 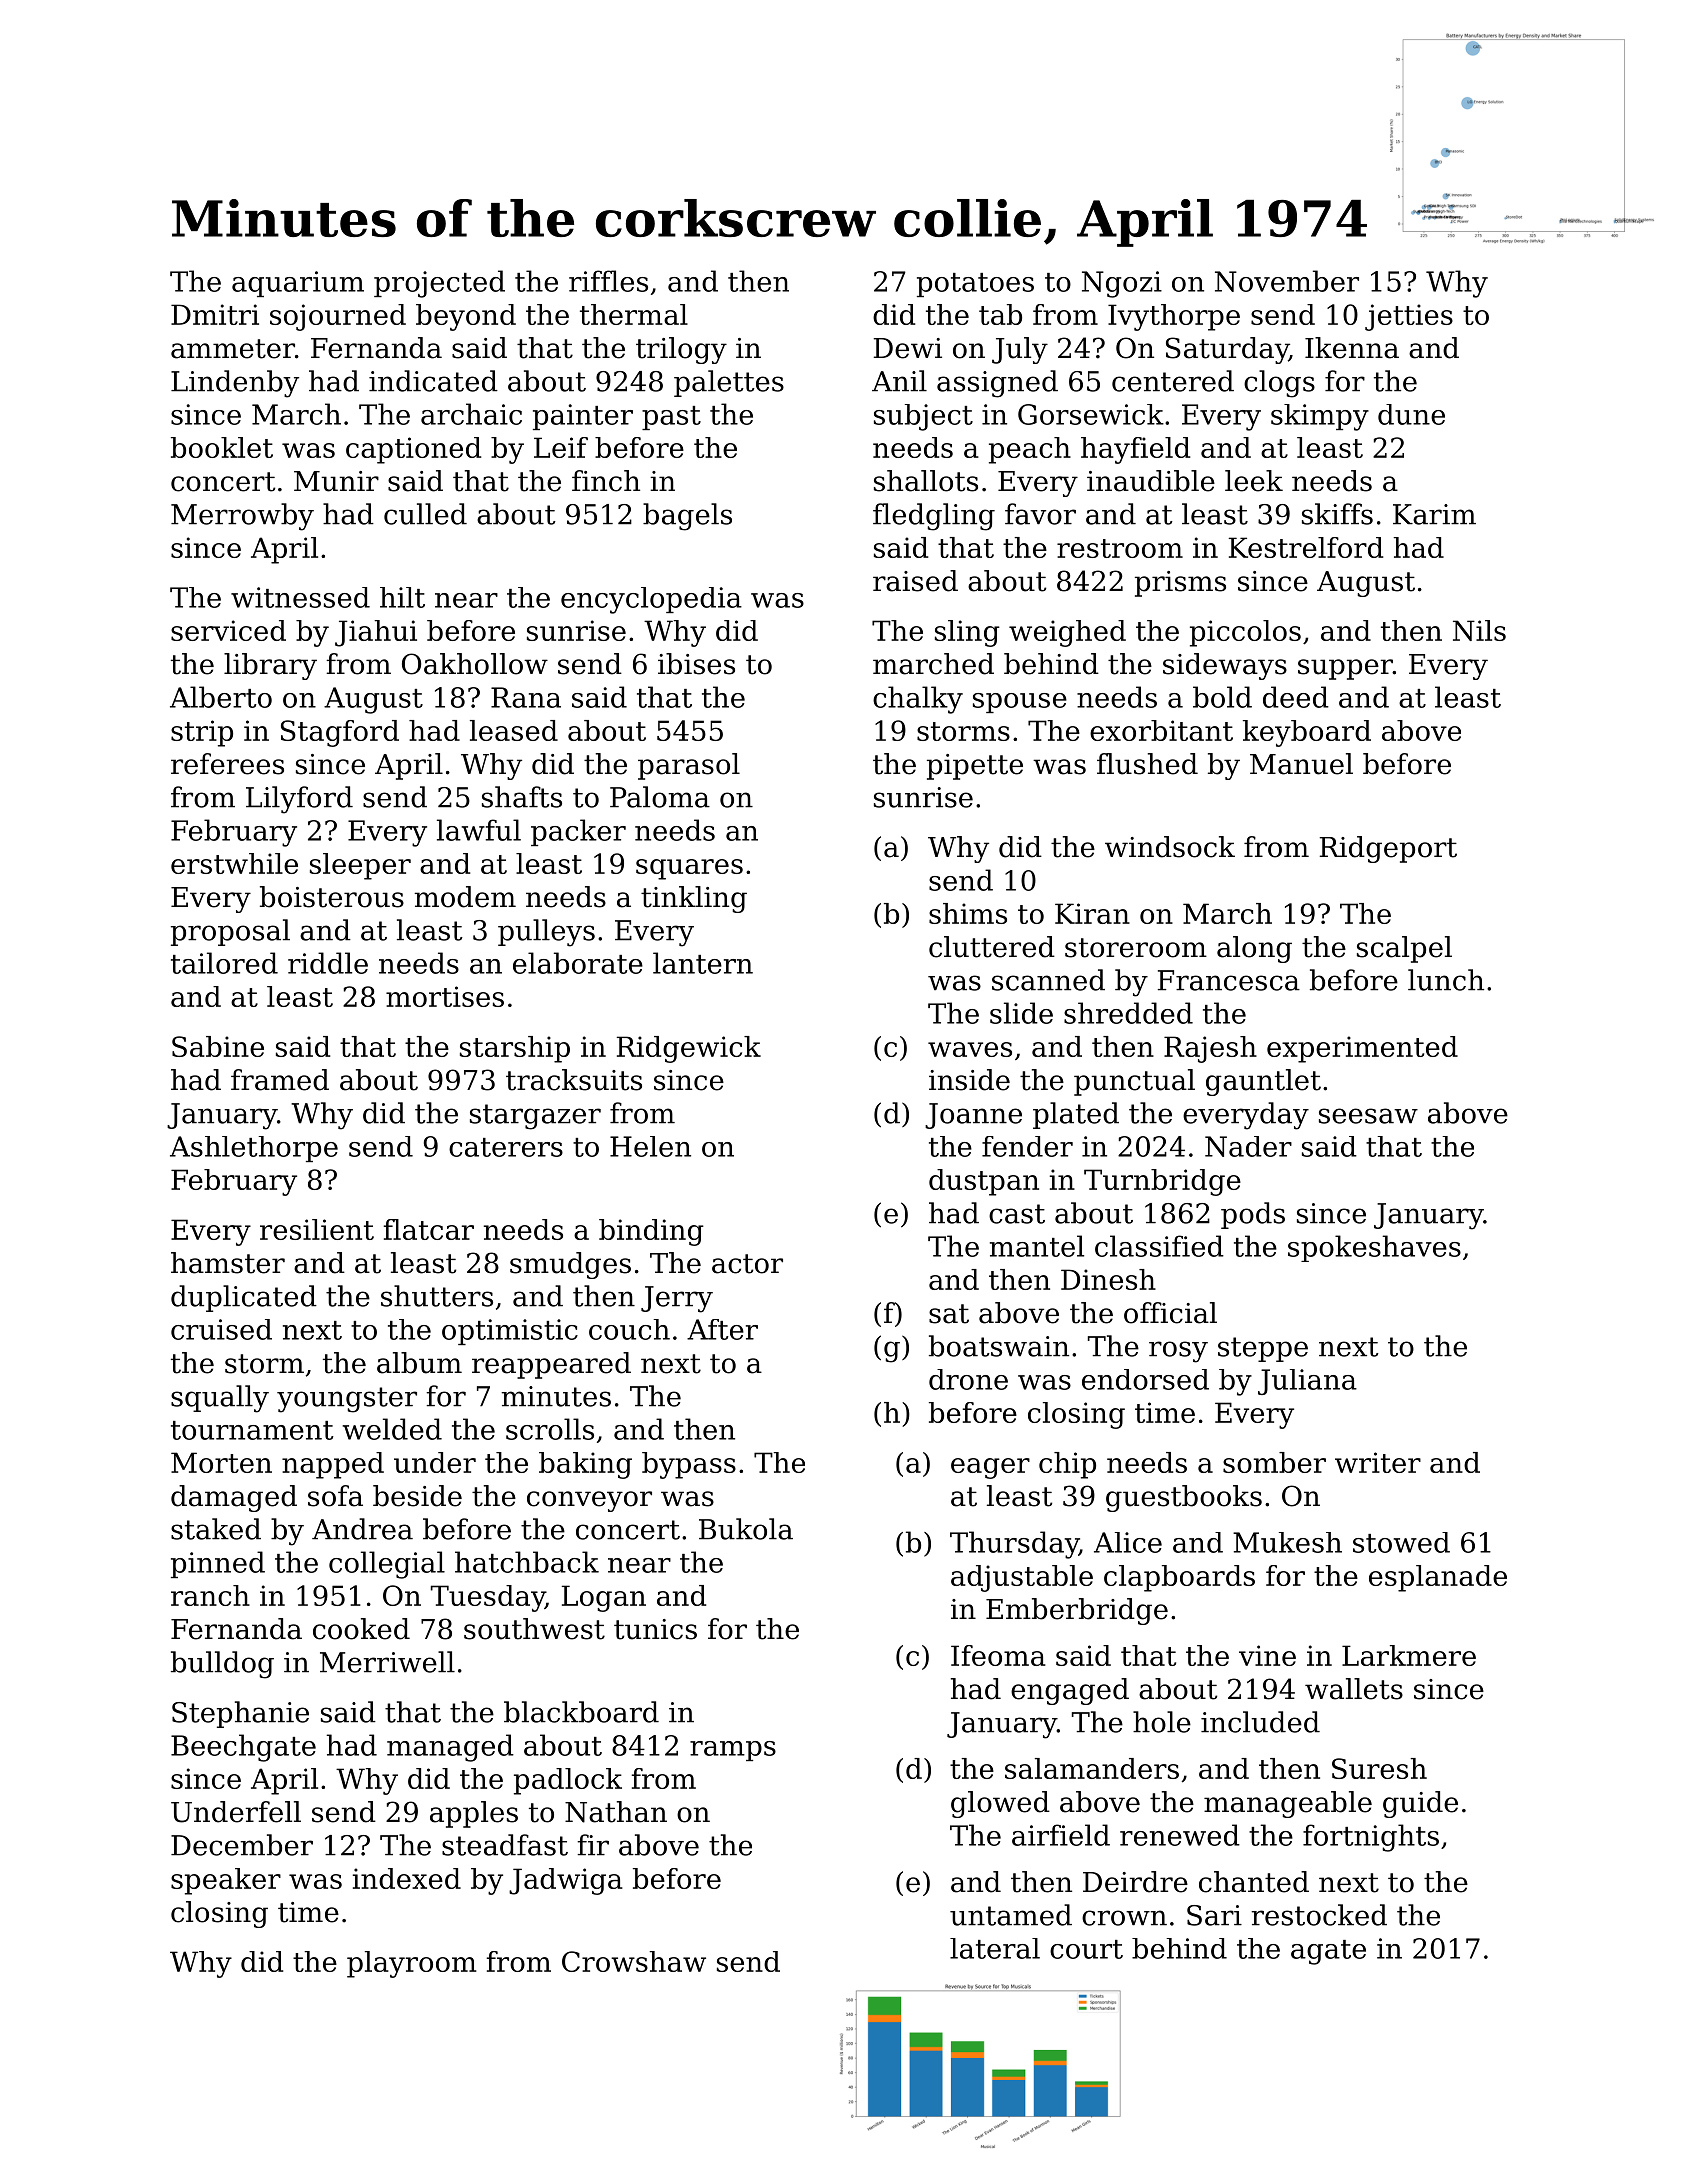 I want to click on drone, so click(x=968, y=1379).
